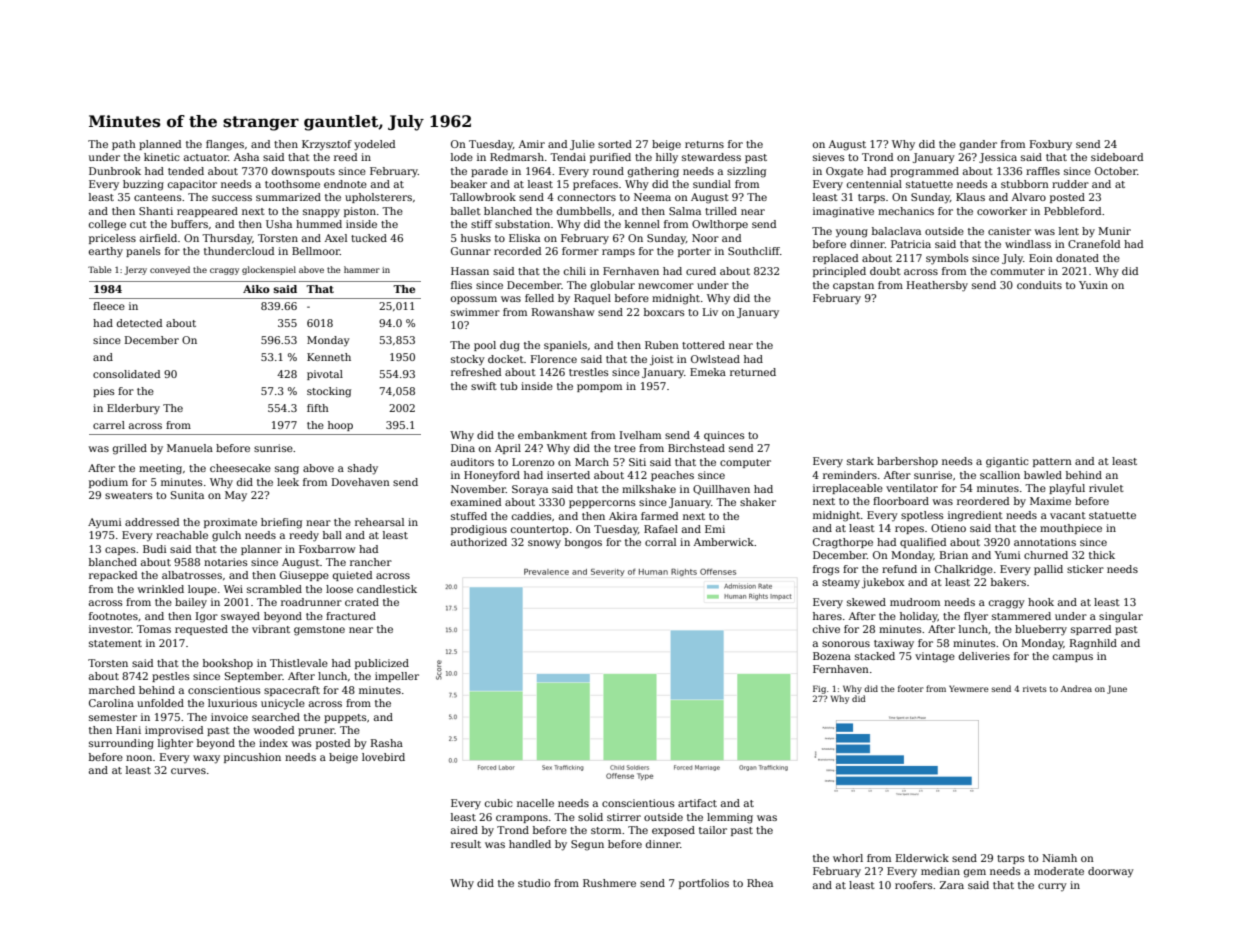  Describe the element at coordinates (1106, 488) in the image. I see `rivulet` at that location.
